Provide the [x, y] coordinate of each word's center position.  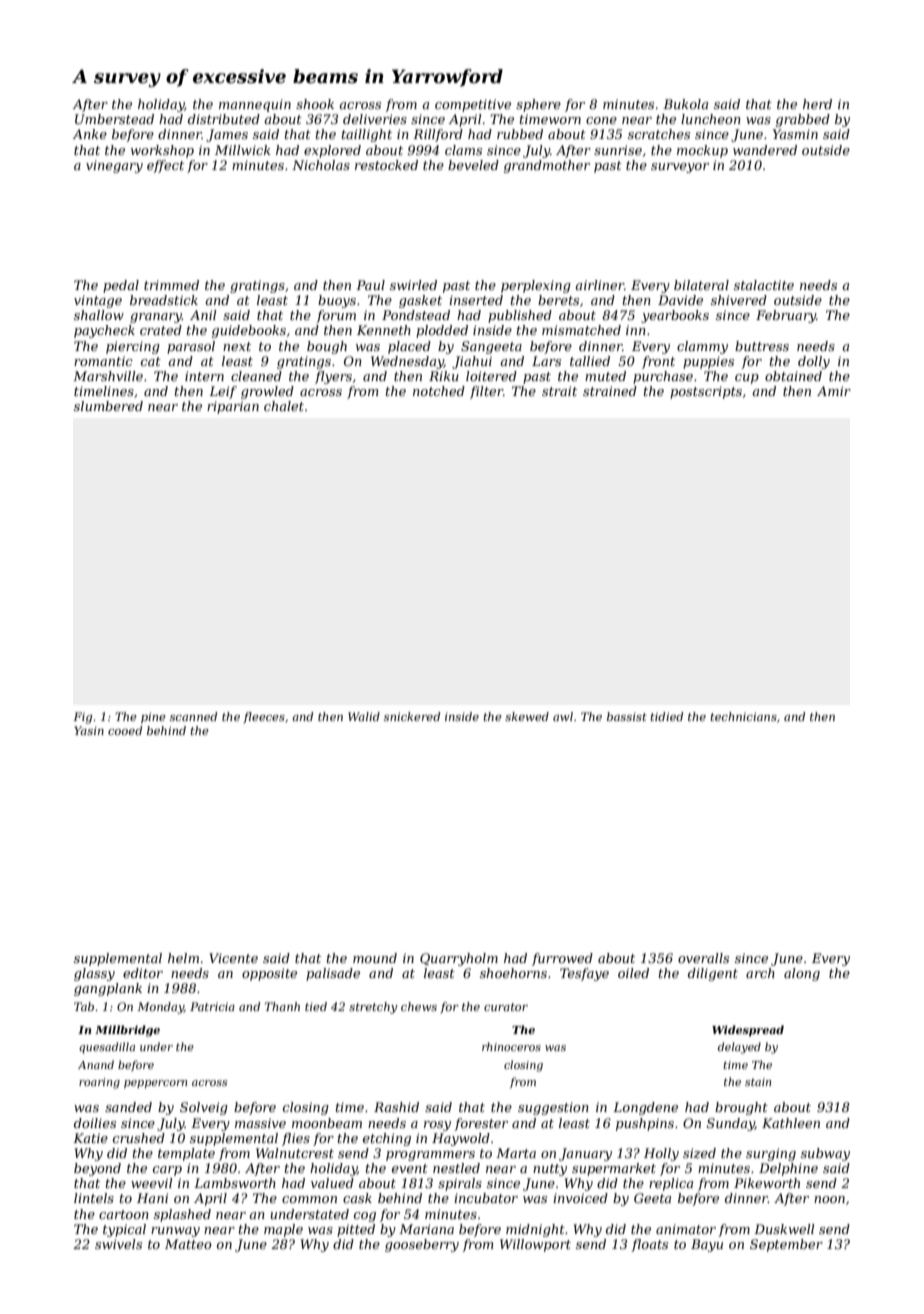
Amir [834, 391]
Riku [444, 376]
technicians [743, 716]
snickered [412, 716]
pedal [121, 286]
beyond [97, 1169]
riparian [233, 407]
